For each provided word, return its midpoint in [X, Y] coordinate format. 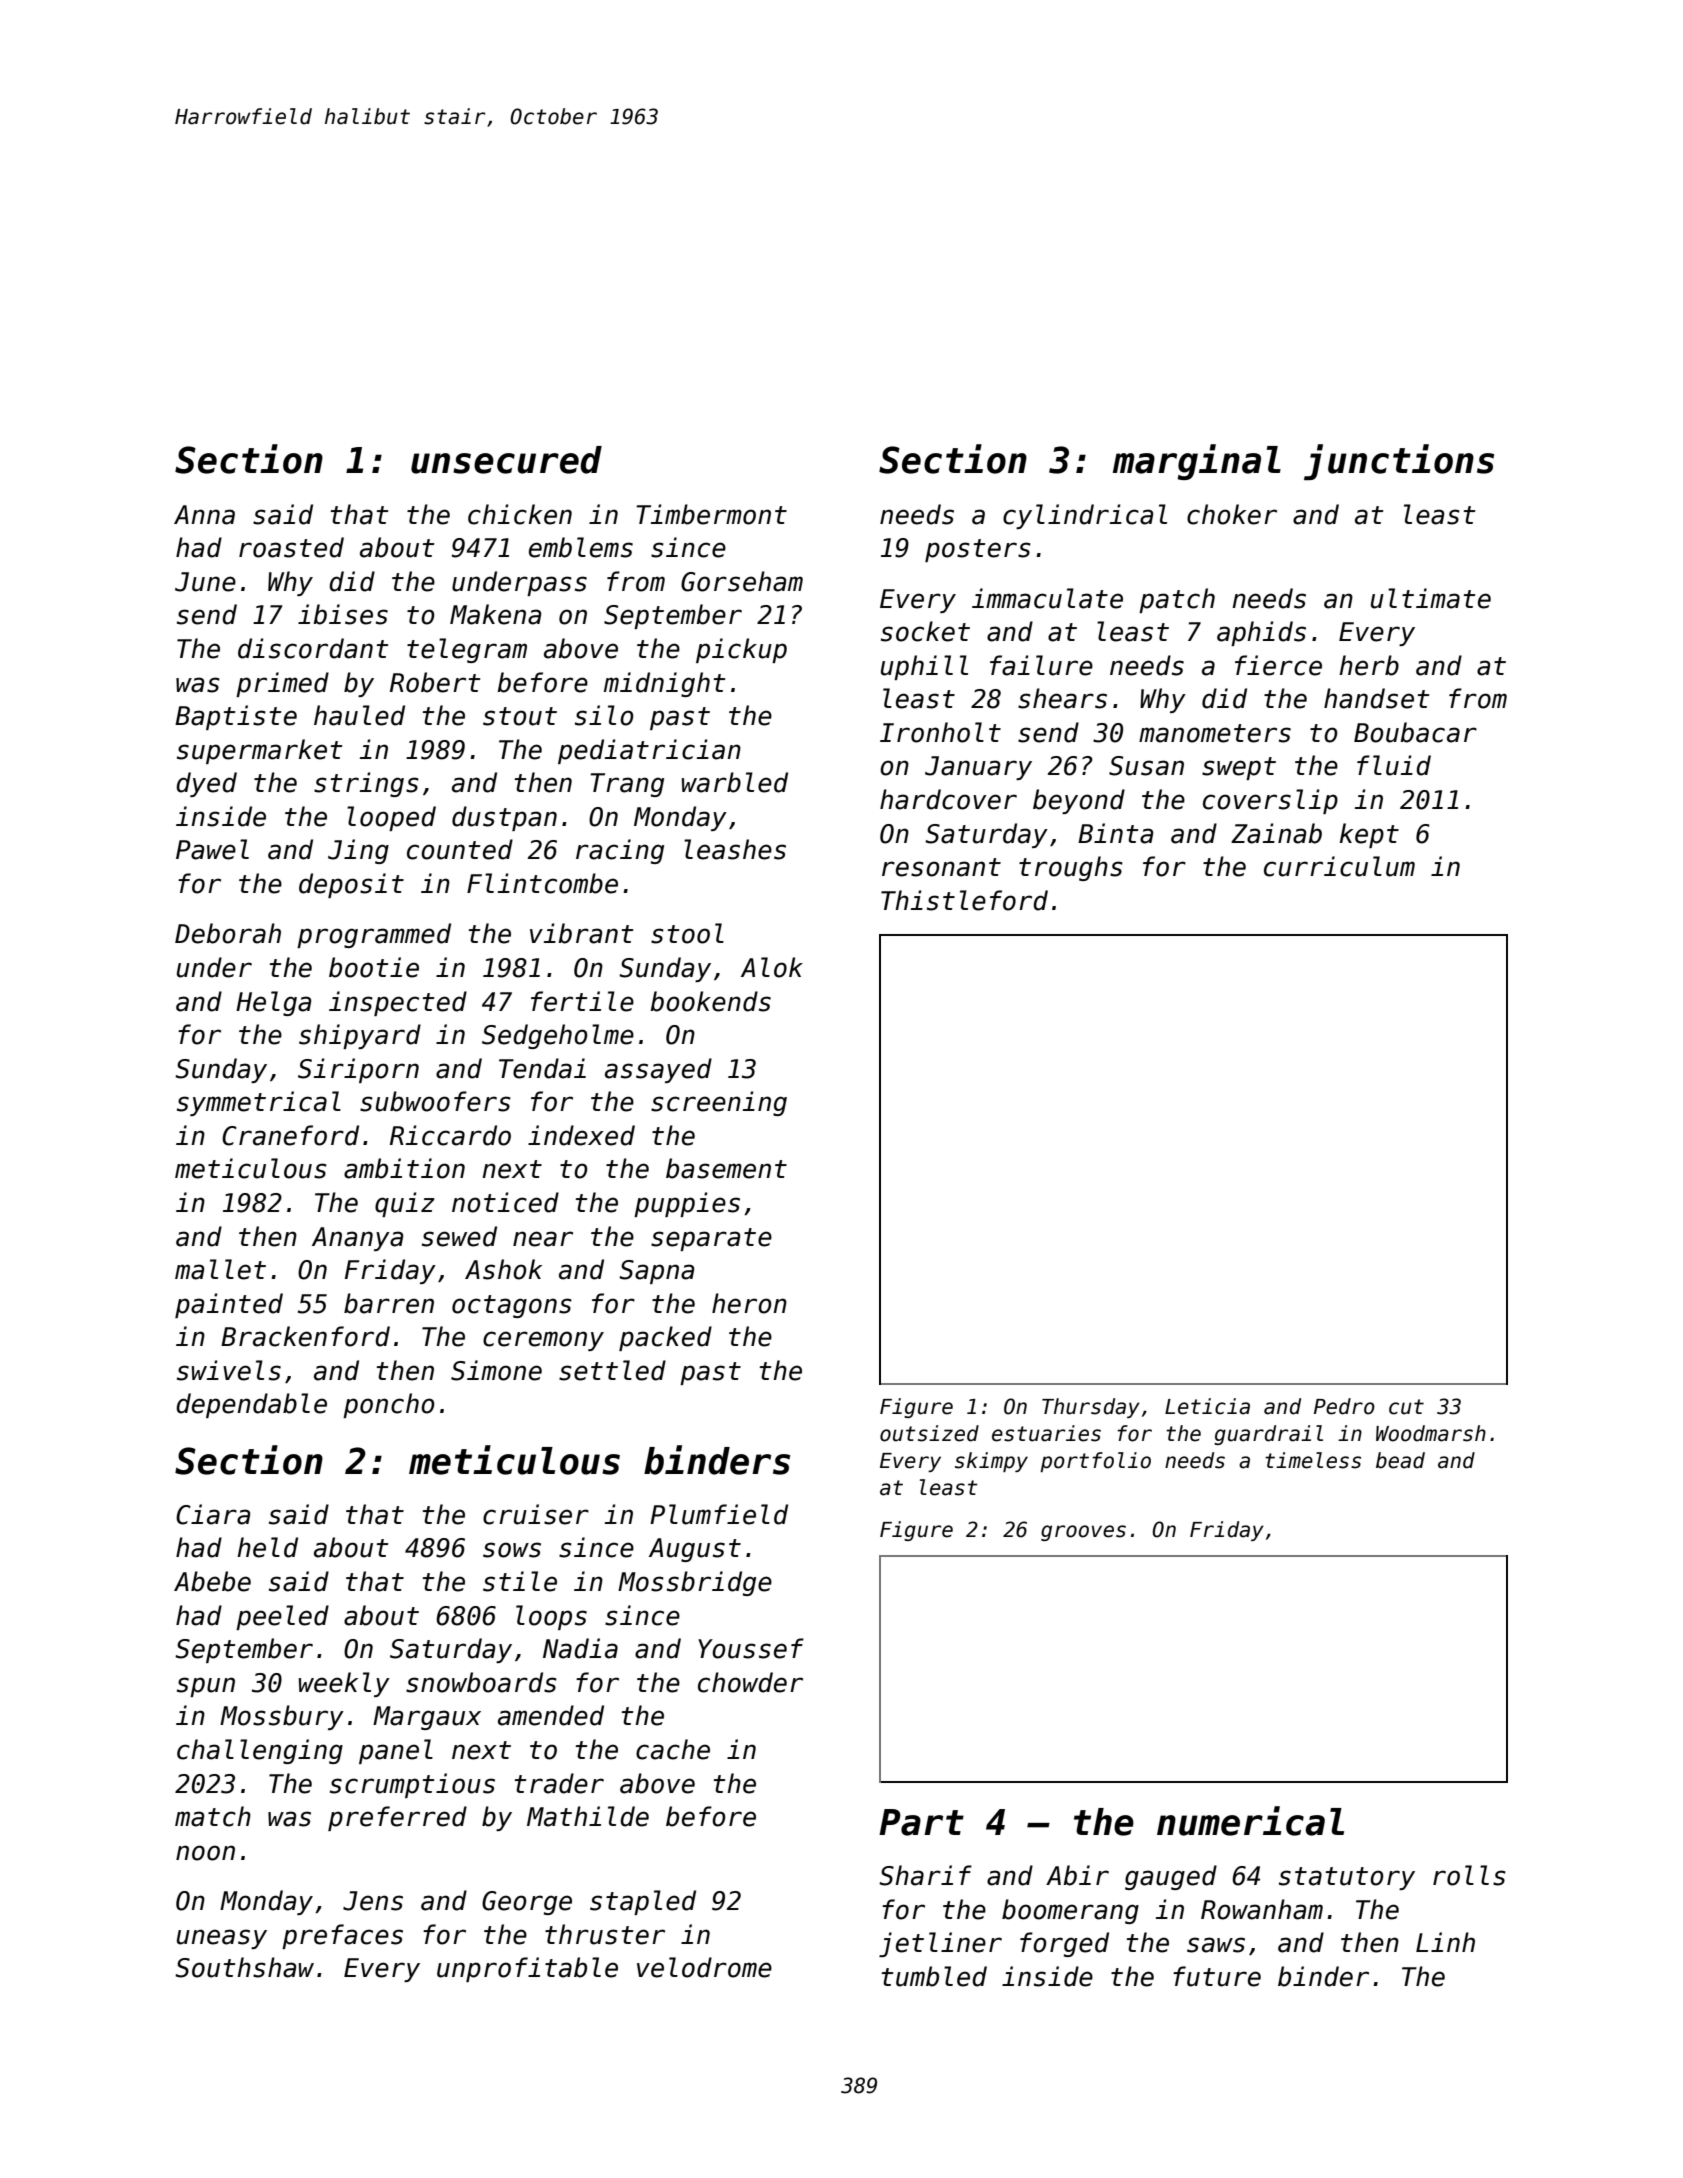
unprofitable [527, 1969]
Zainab [1276, 833]
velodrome [704, 1967]
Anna [204, 515]
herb [1369, 665]
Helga [273, 1003]
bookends [710, 1001]
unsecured [506, 460]
